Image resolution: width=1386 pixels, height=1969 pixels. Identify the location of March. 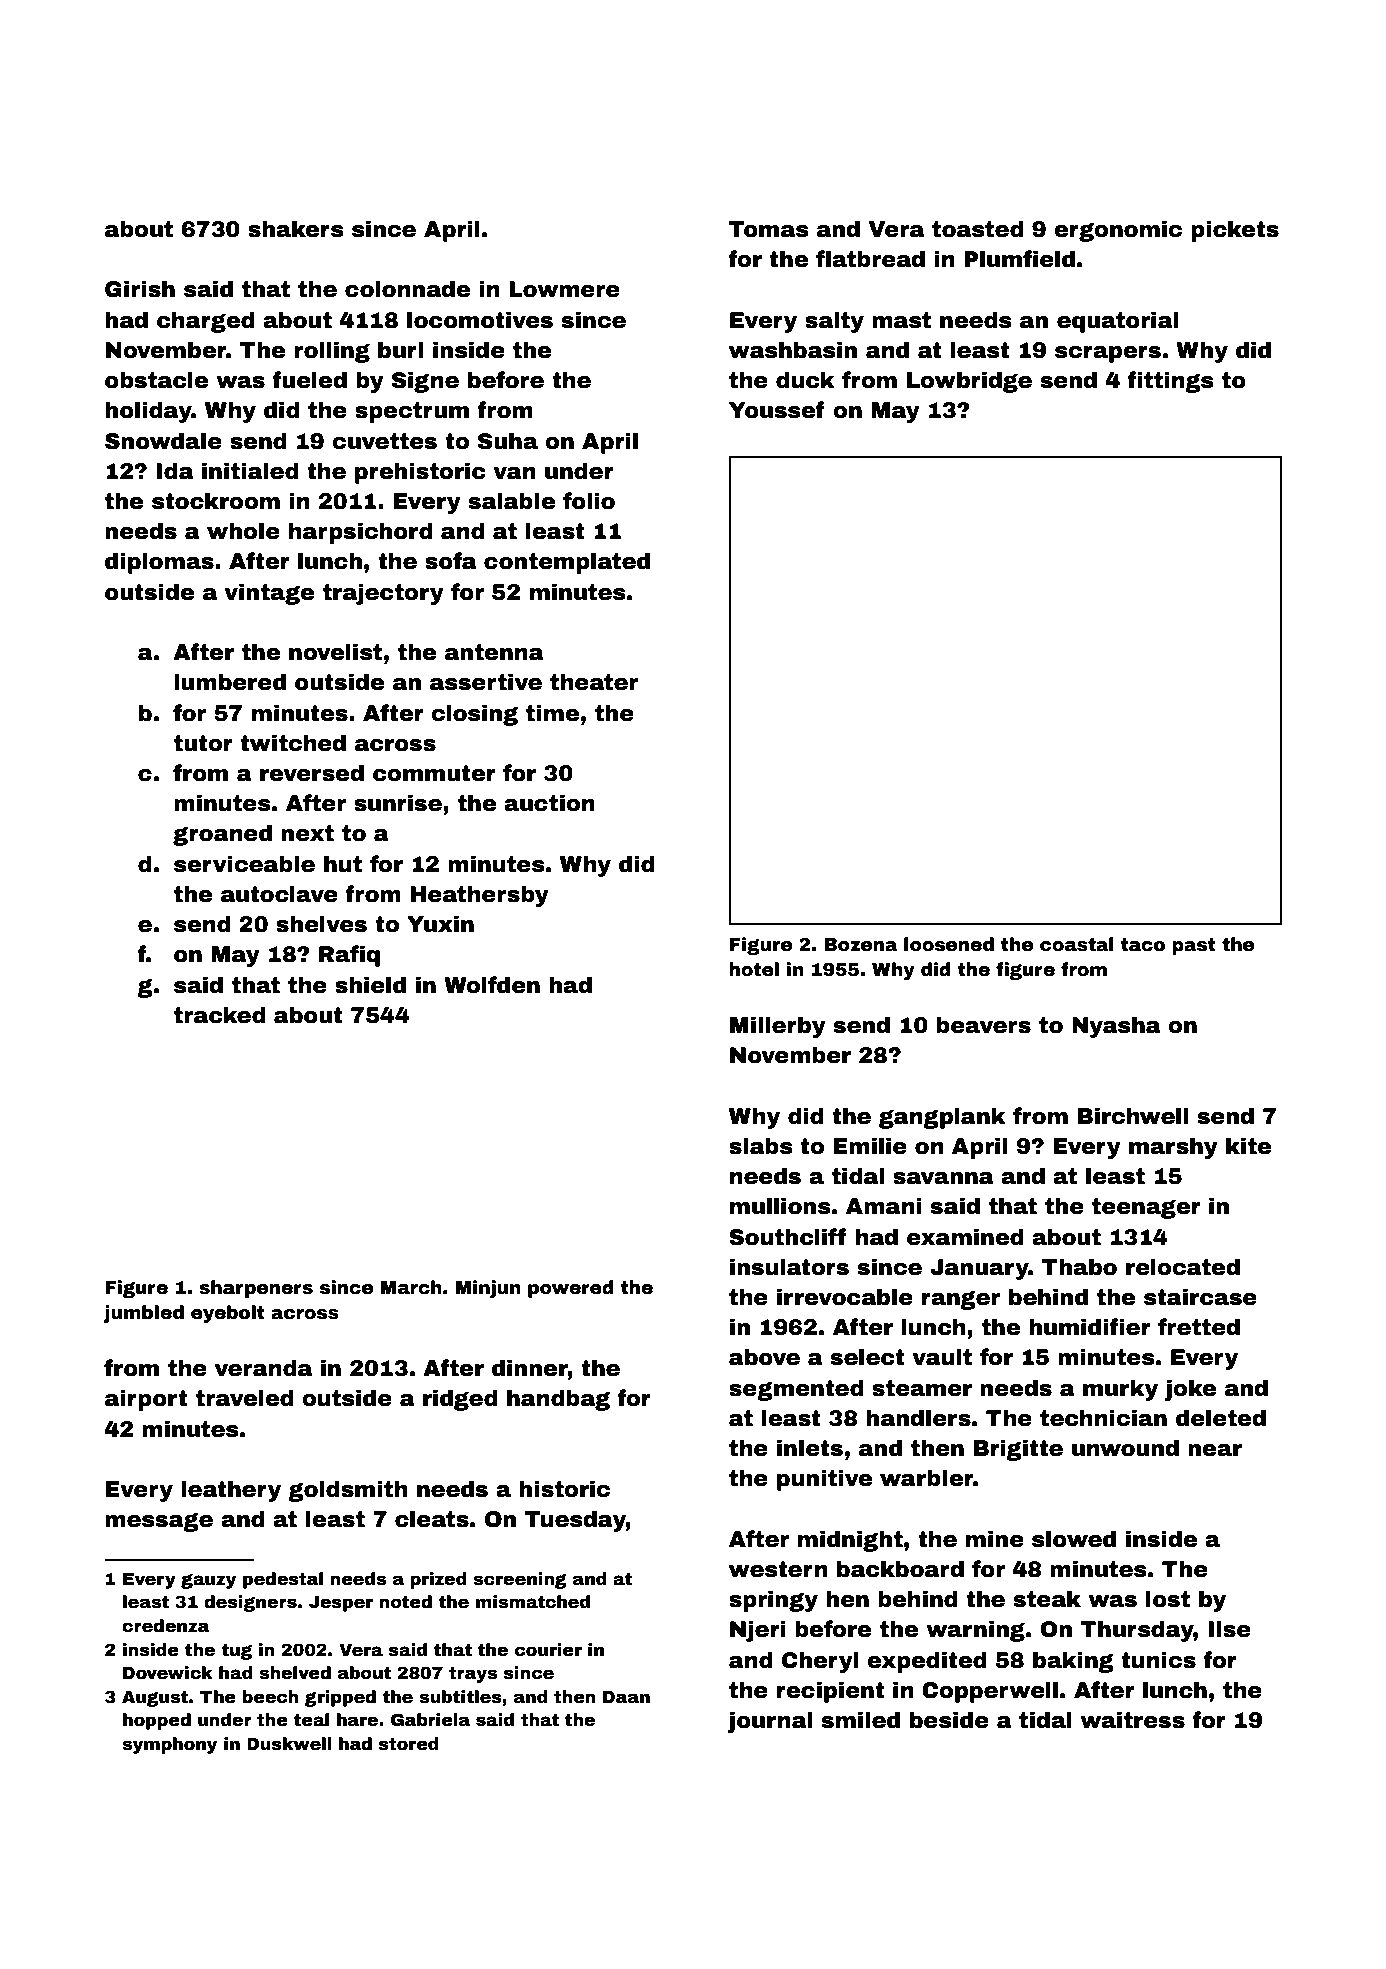
(411, 1287).
